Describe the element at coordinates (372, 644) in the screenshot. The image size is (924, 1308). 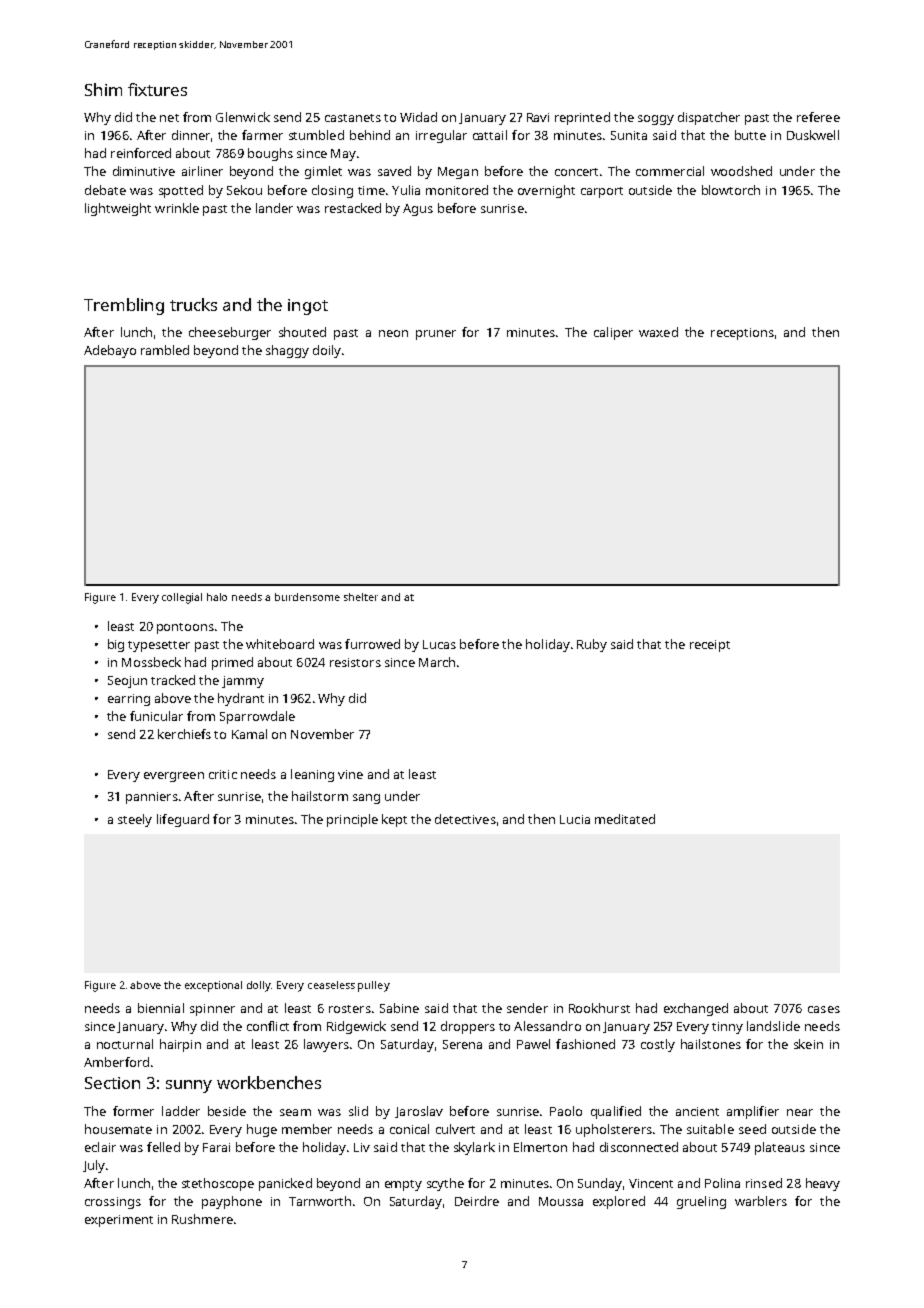
I see `furrowed` at that location.
